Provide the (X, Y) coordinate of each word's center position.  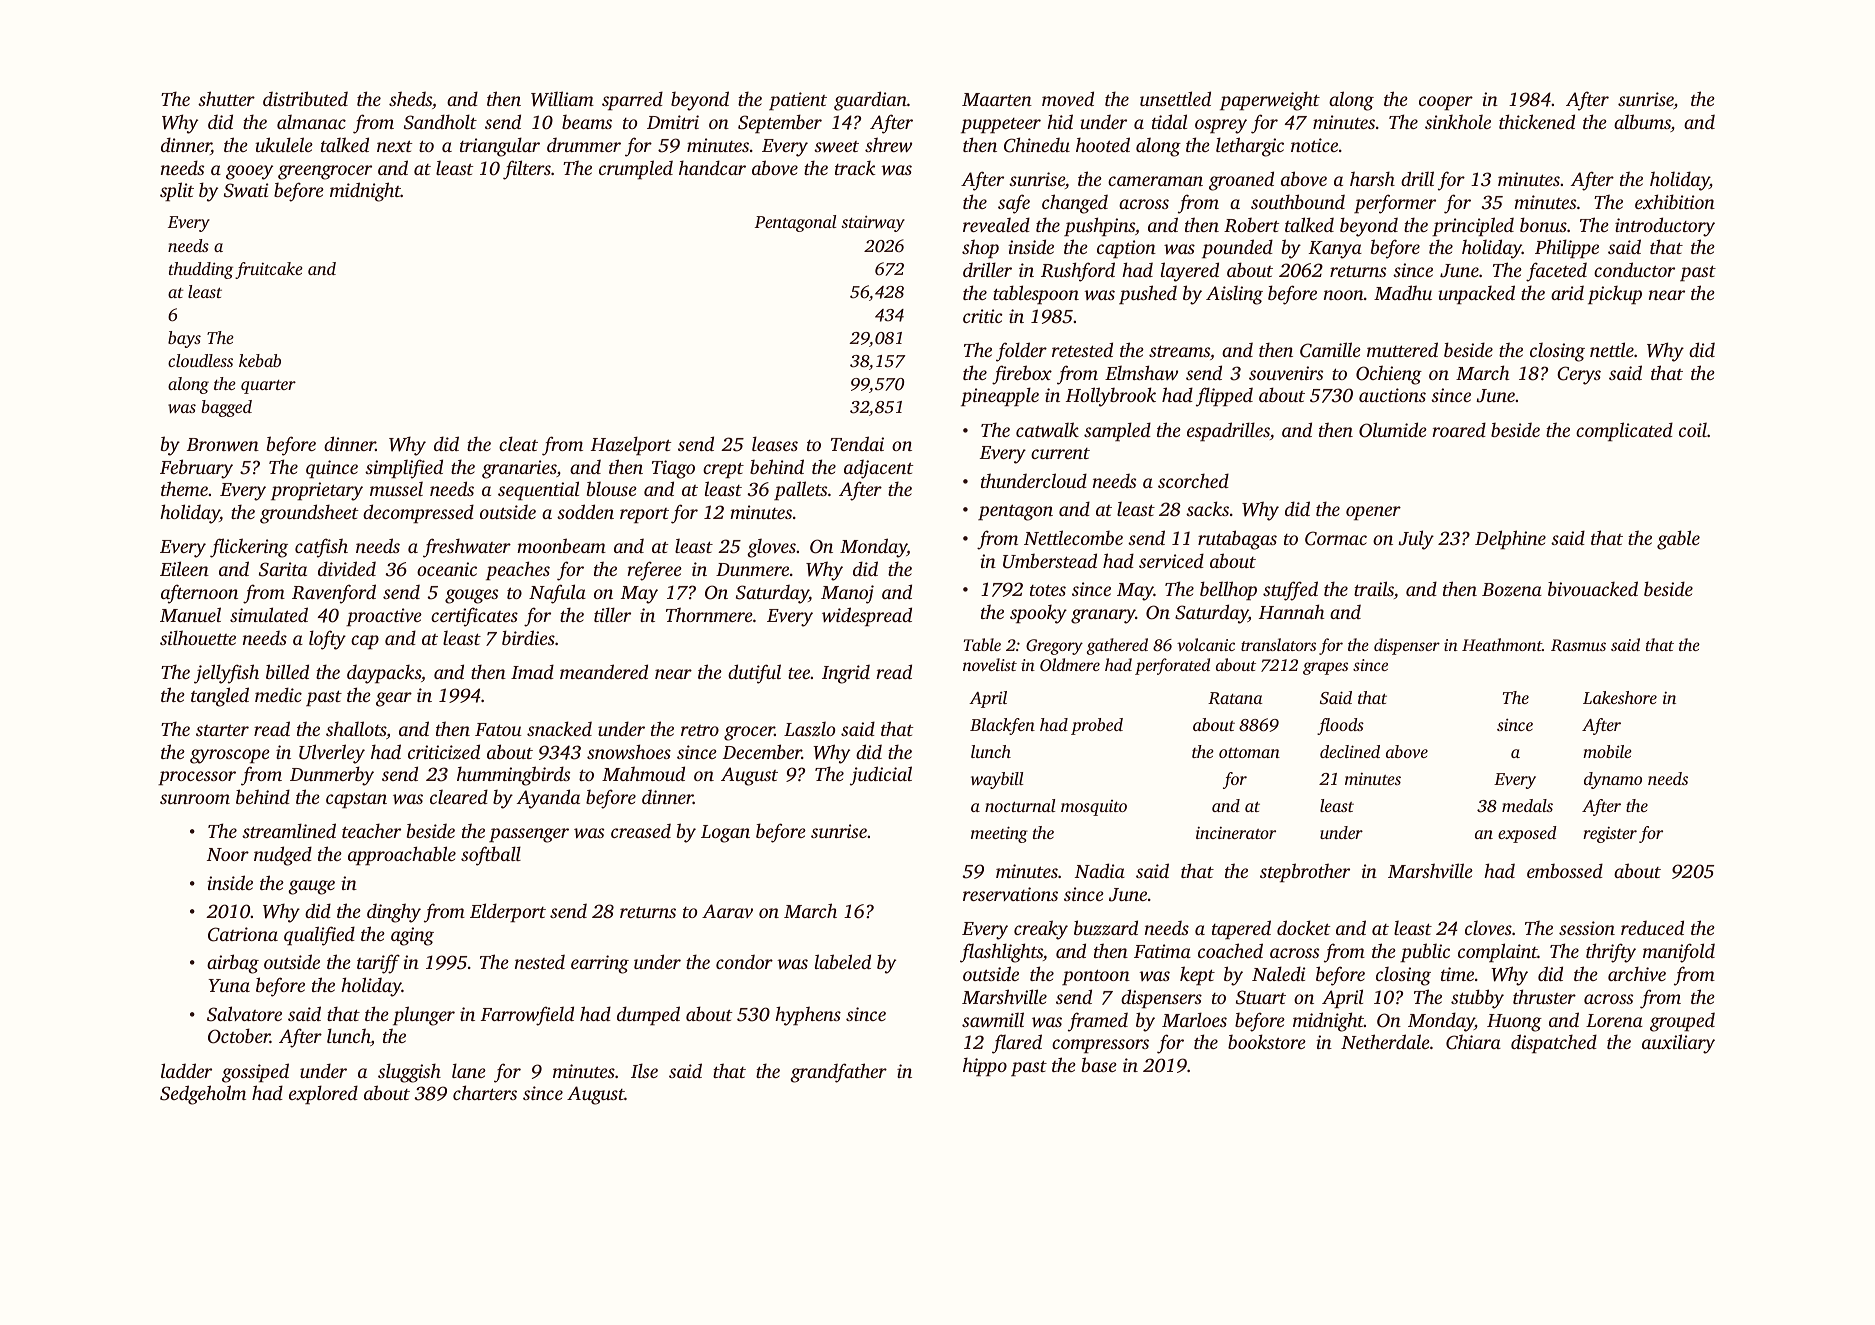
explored (323, 1095)
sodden (585, 511)
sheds (410, 98)
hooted (1103, 144)
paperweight (1270, 101)
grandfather (838, 1073)
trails (1374, 588)
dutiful (754, 674)
